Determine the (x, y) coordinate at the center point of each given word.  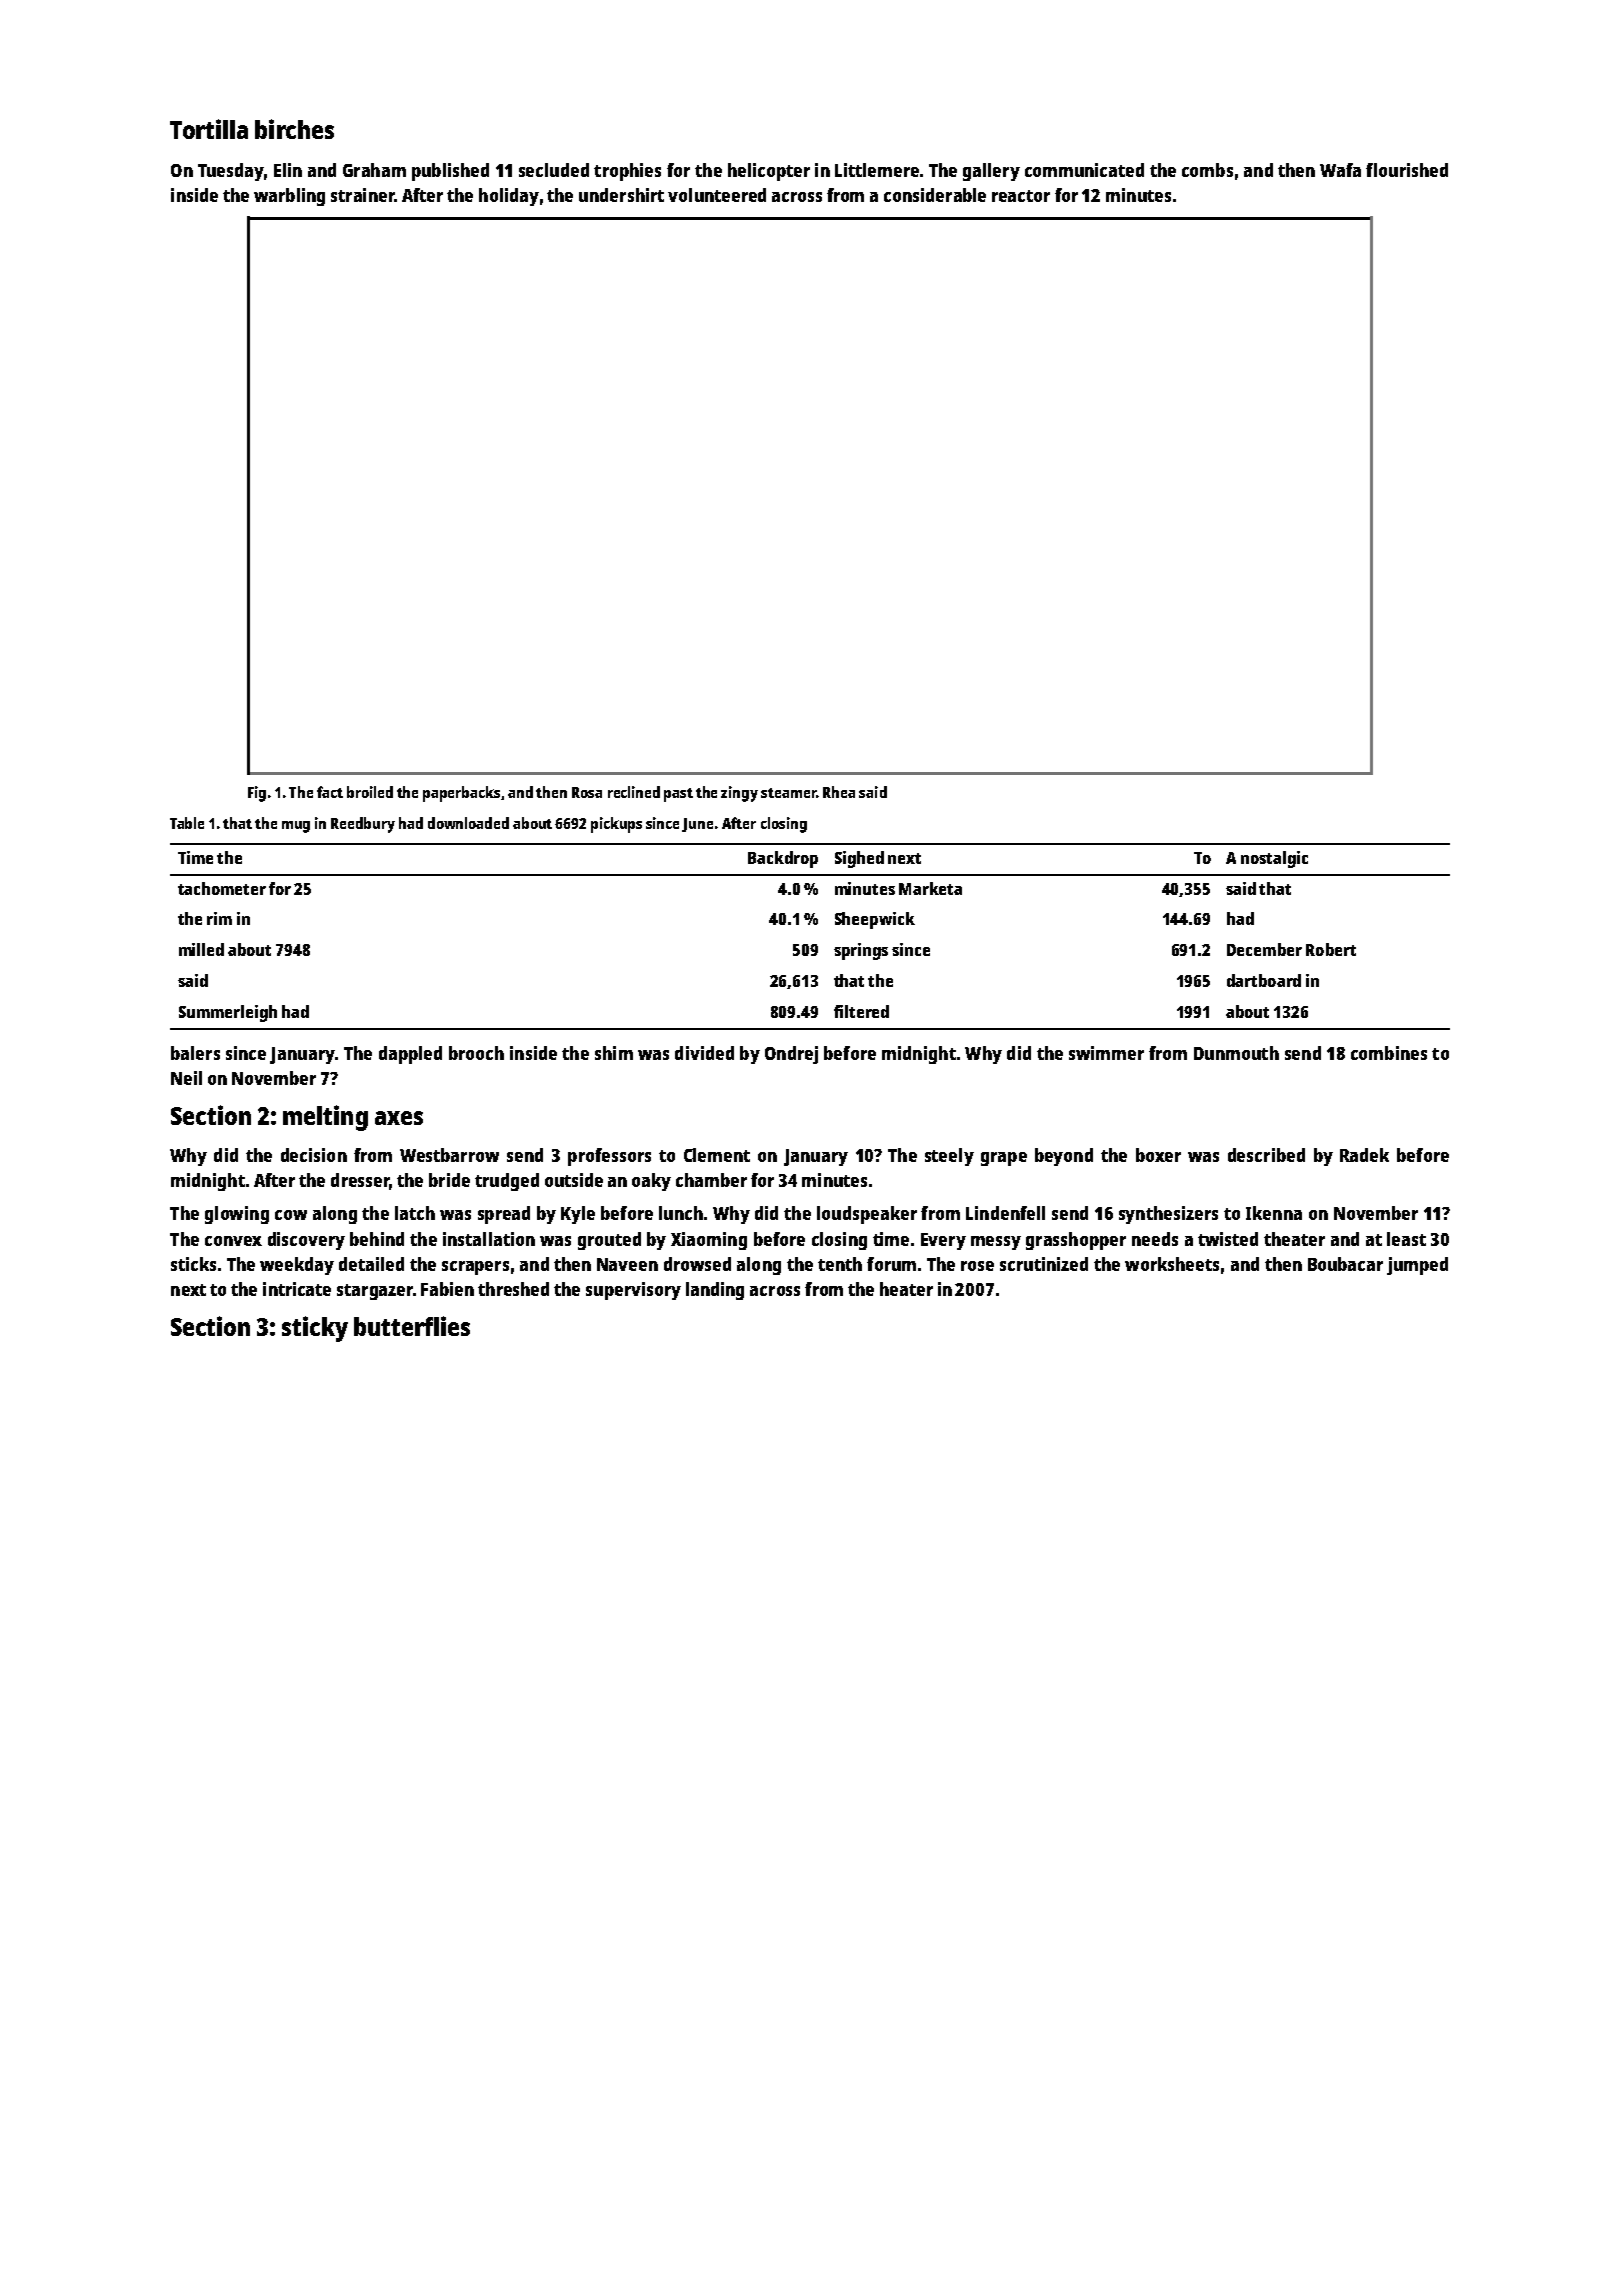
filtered (861, 1011)
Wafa (1340, 170)
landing (715, 1291)
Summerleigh (228, 1013)
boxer (1158, 1155)
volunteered (717, 195)
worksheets (1172, 1264)
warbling (289, 197)
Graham (374, 170)
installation (489, 1239)
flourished (1407, 170)
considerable (935, 195)
